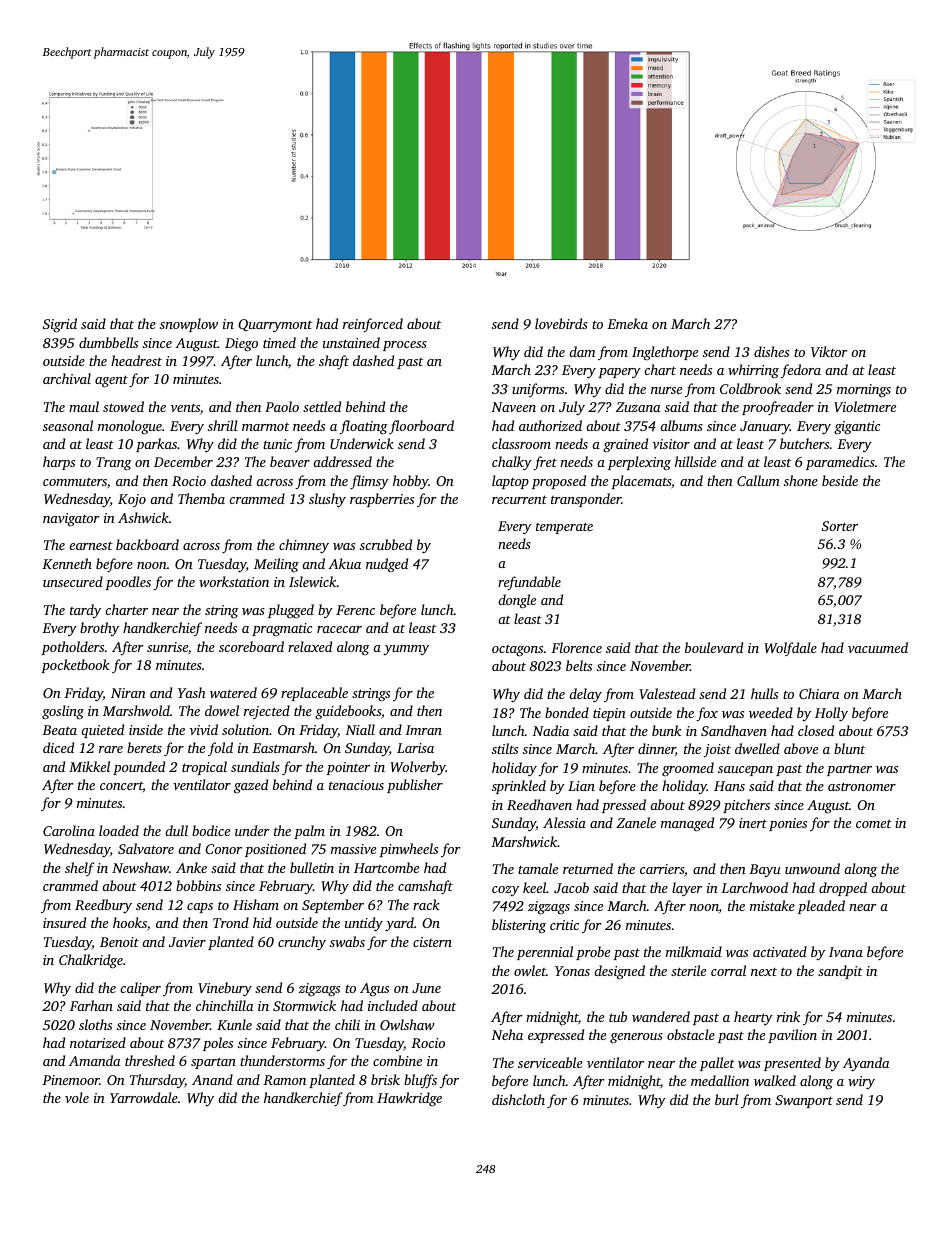  Describe the element at coordinates (545, 463) in the page. I see `fret` at that location.
